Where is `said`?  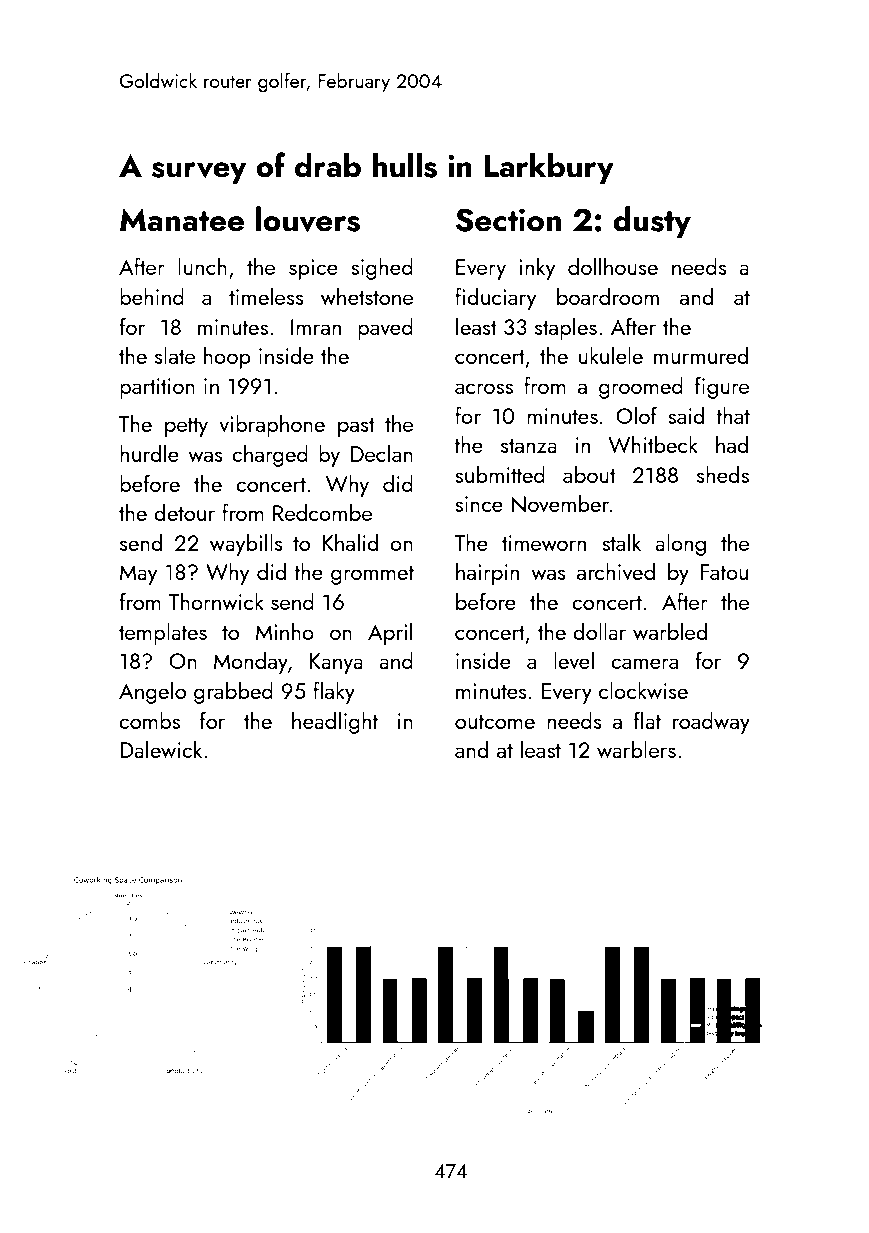 said is located at coordinates (686, 415).
